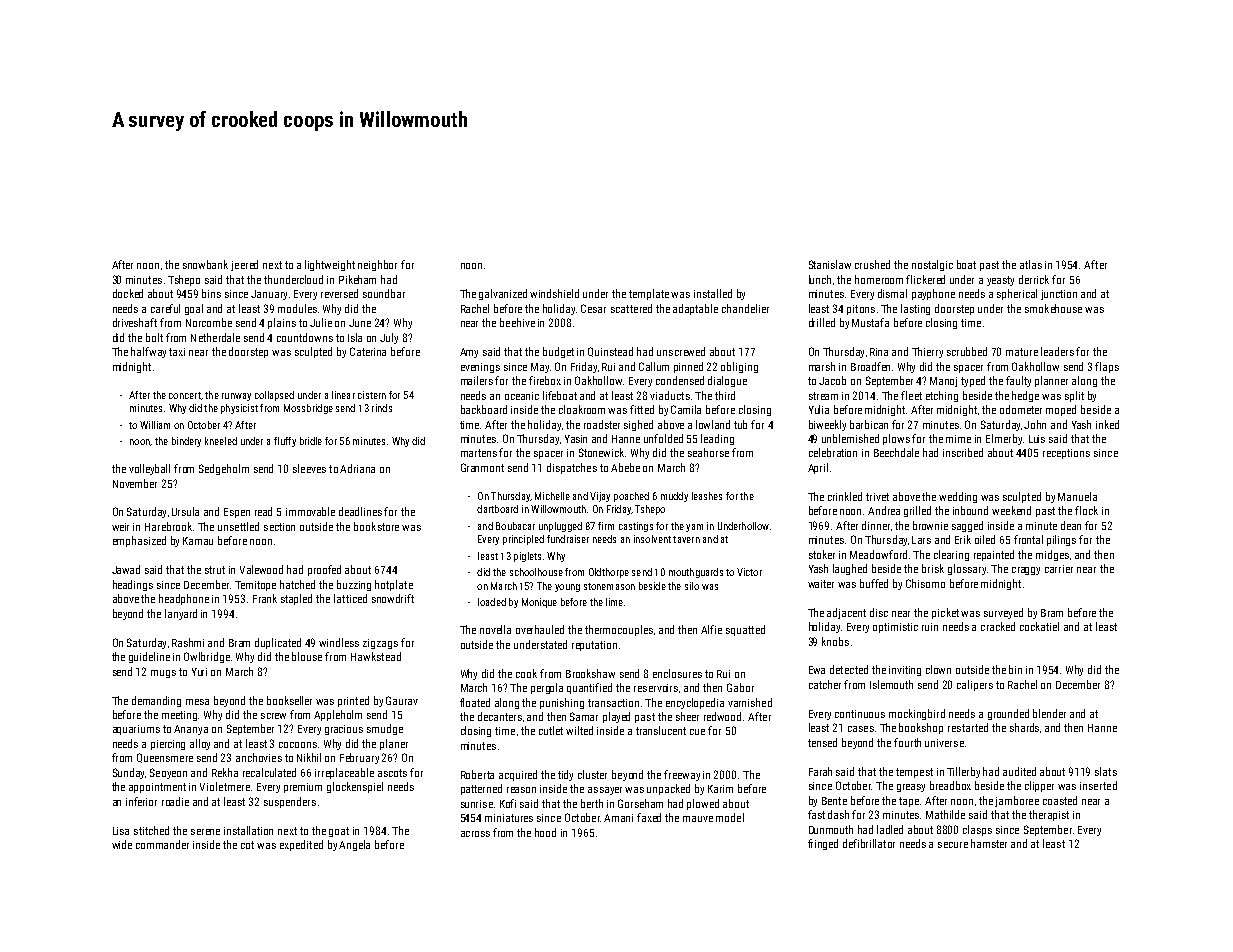  I want to click on pitons, so click(861, 310).
